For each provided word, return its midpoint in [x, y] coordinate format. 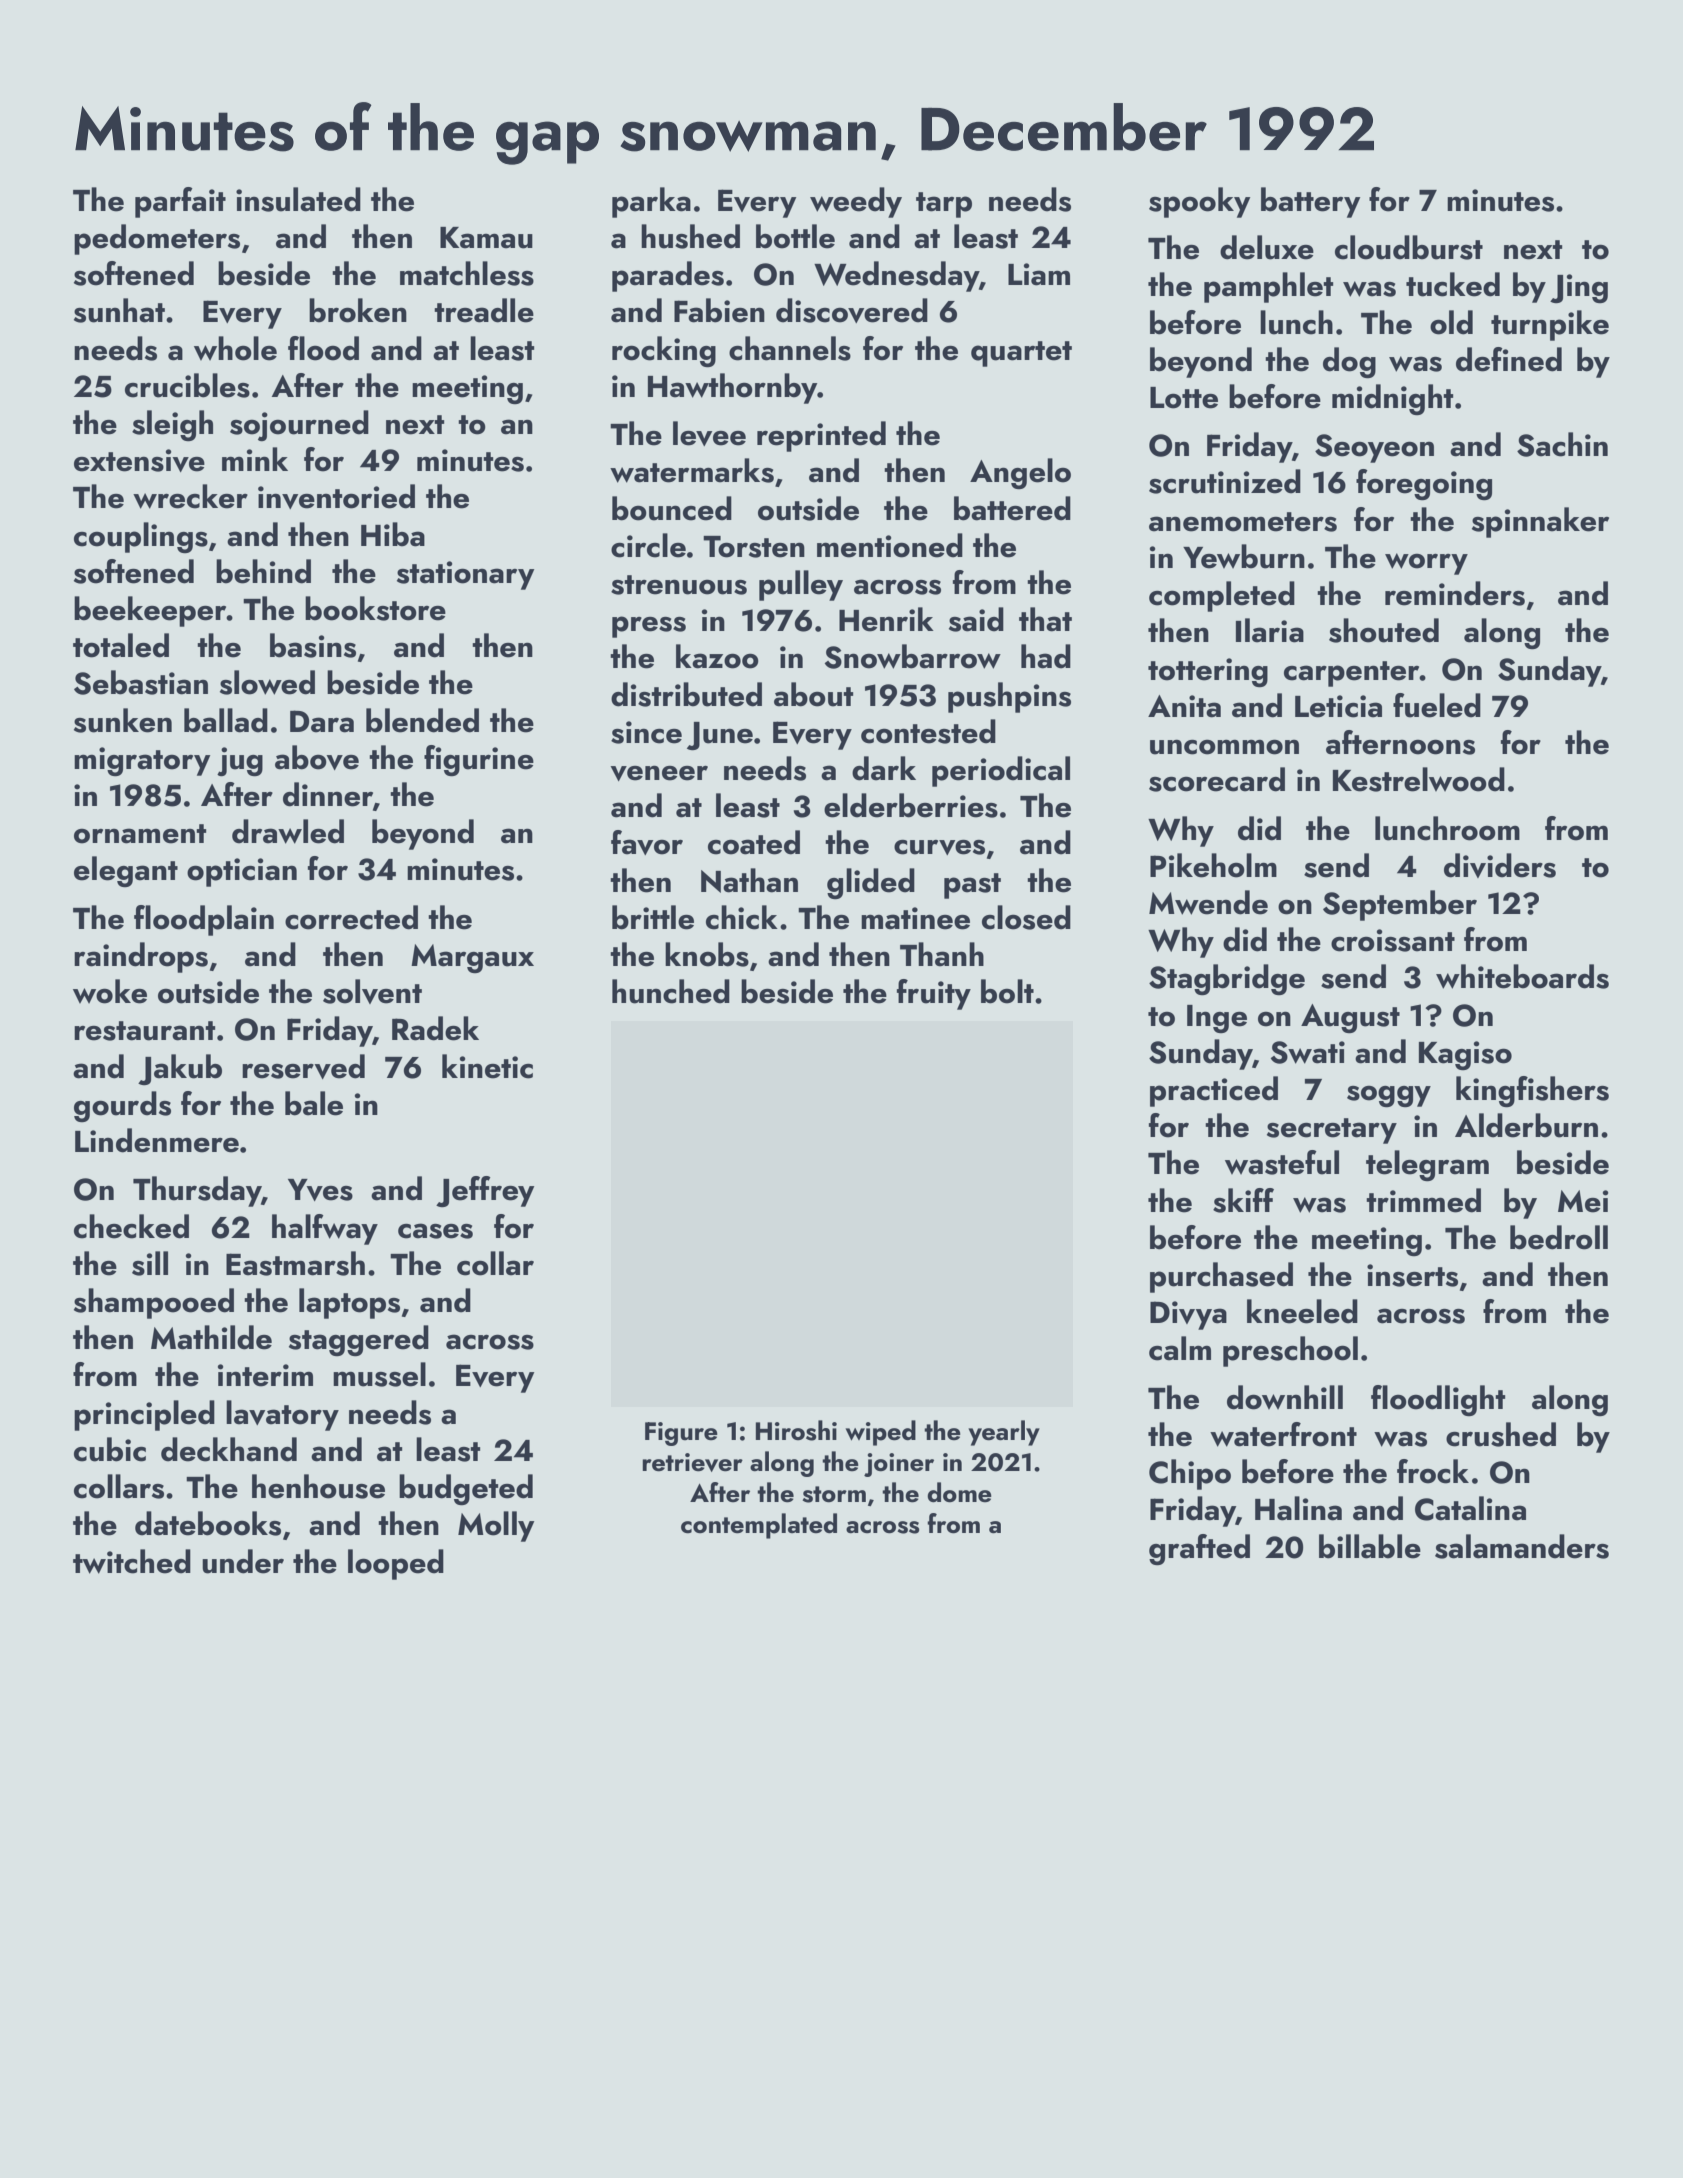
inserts [1412, 1275]
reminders [1455, 593]
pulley [801, 585]
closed [1026, 917]
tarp [944, 205]
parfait [180, 202]
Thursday [197, 1191]
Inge [1217, 1019]
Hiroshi [796, 1430]
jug [240, 762]
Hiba [393, 534]
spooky [1199, 202]
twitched [132, 1561]
